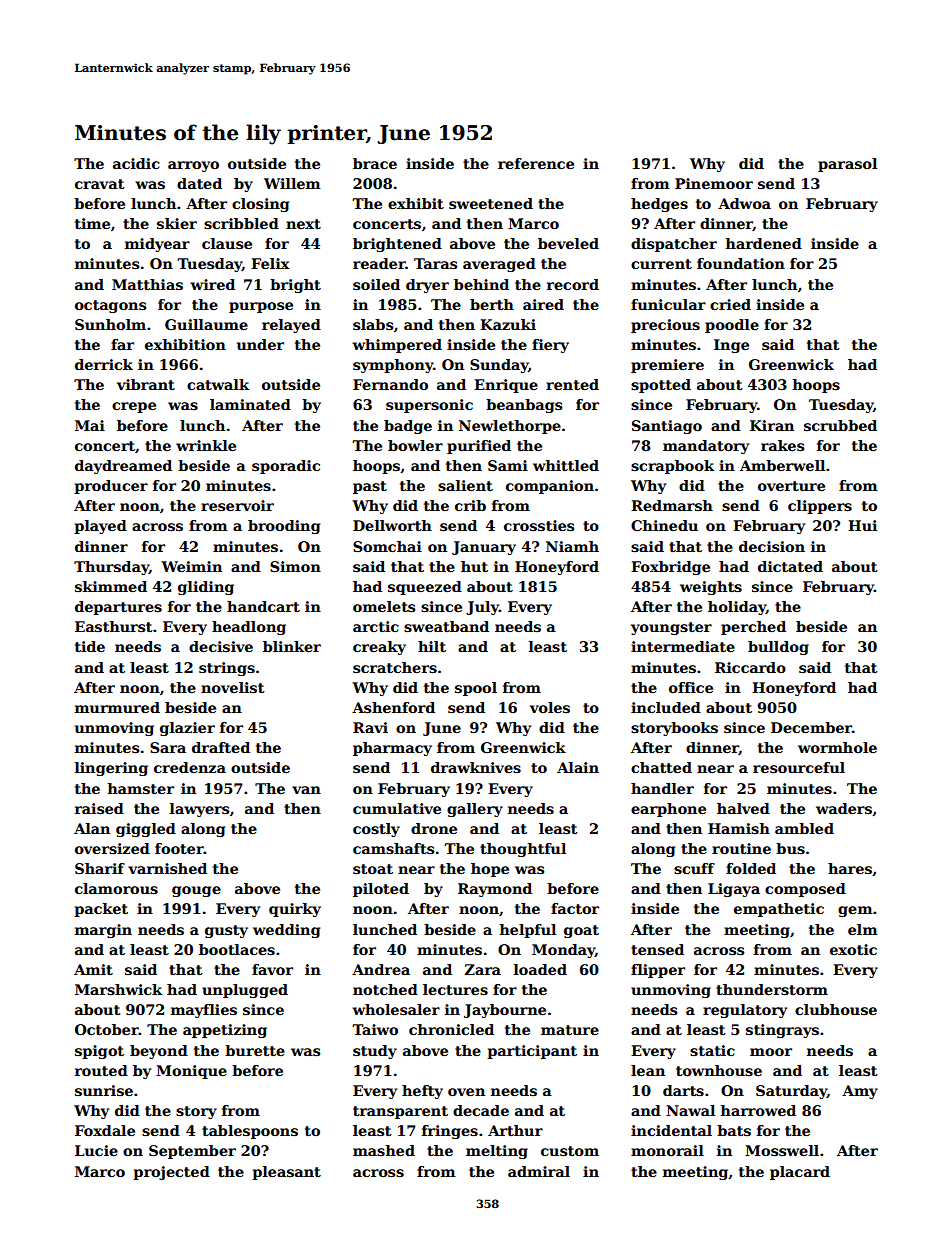  Describe the element at coordinates (730, 304) in the image. I see `cried` at that location.
